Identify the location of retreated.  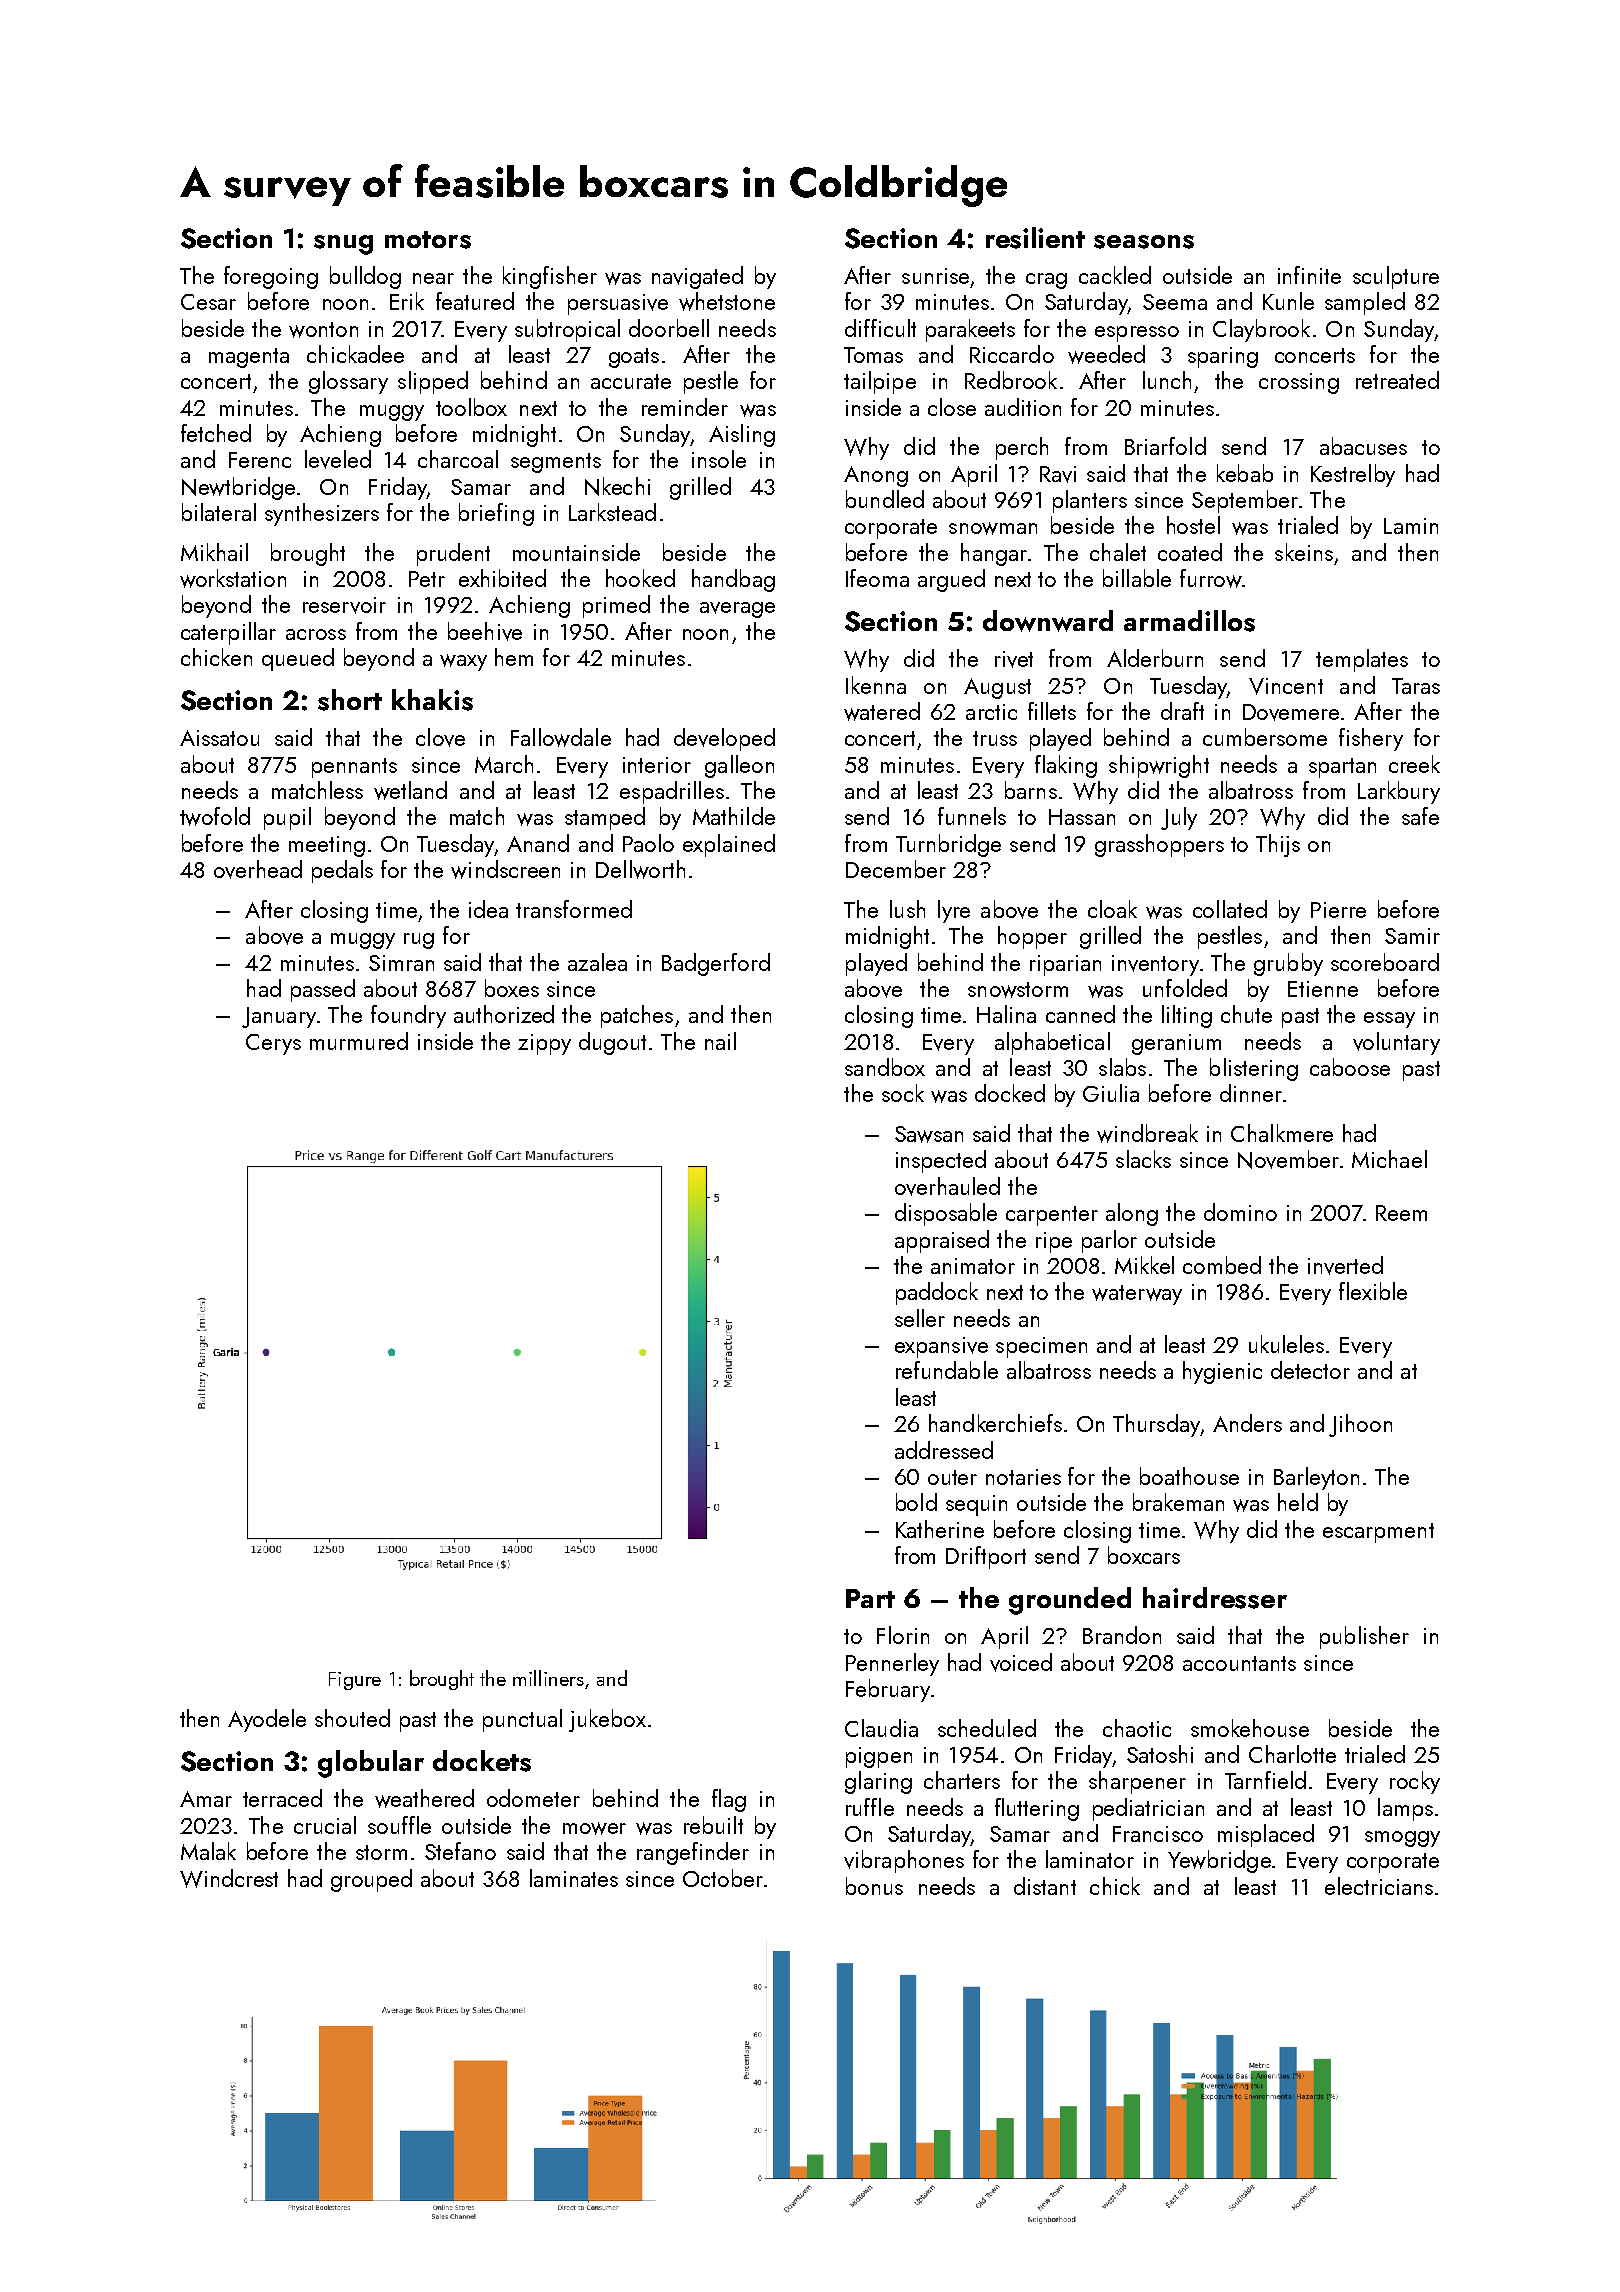
(1397, 380).
